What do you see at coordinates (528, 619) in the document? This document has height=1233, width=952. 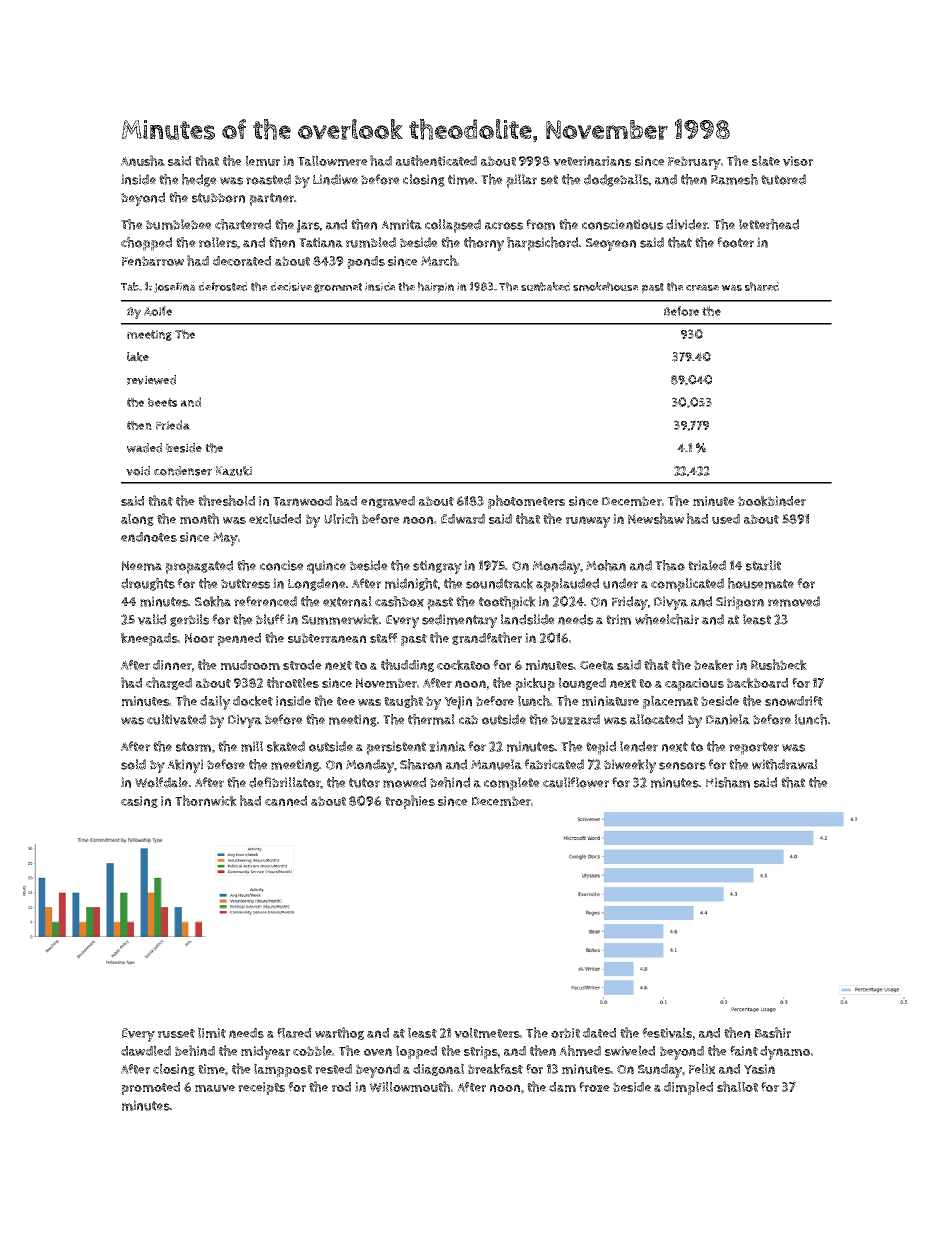 I see `landslide` at bounding box center [528, 619].
